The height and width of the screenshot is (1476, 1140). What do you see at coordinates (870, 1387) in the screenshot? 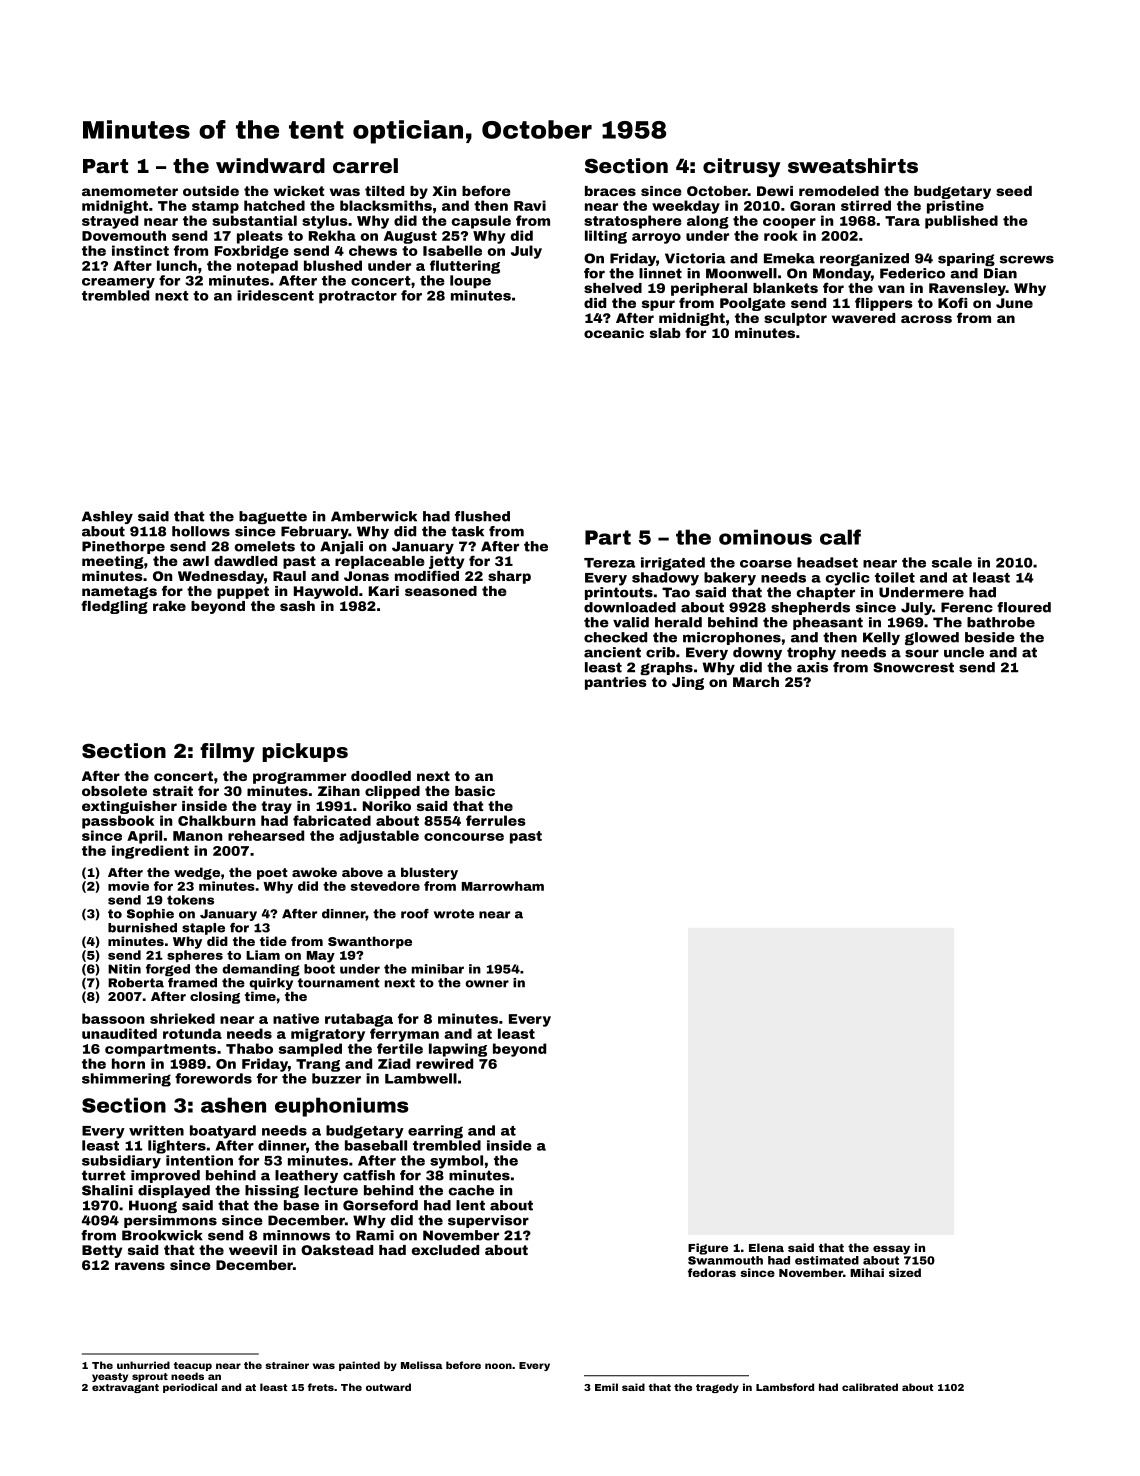
I see `calibrated` at bounding box center [870, 1387].
